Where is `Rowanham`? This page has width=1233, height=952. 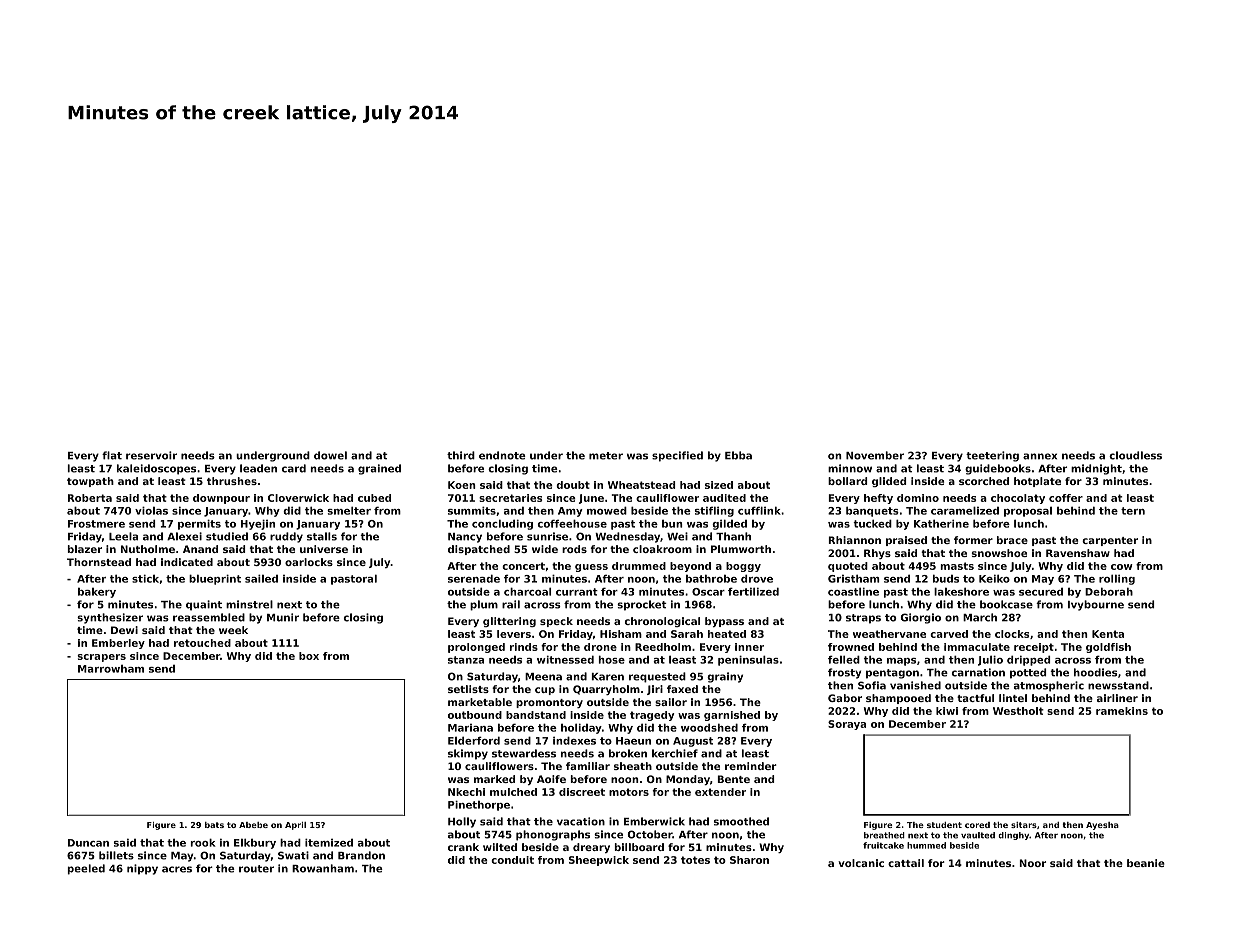 Rowanham is located at coordinates (323, 868).
